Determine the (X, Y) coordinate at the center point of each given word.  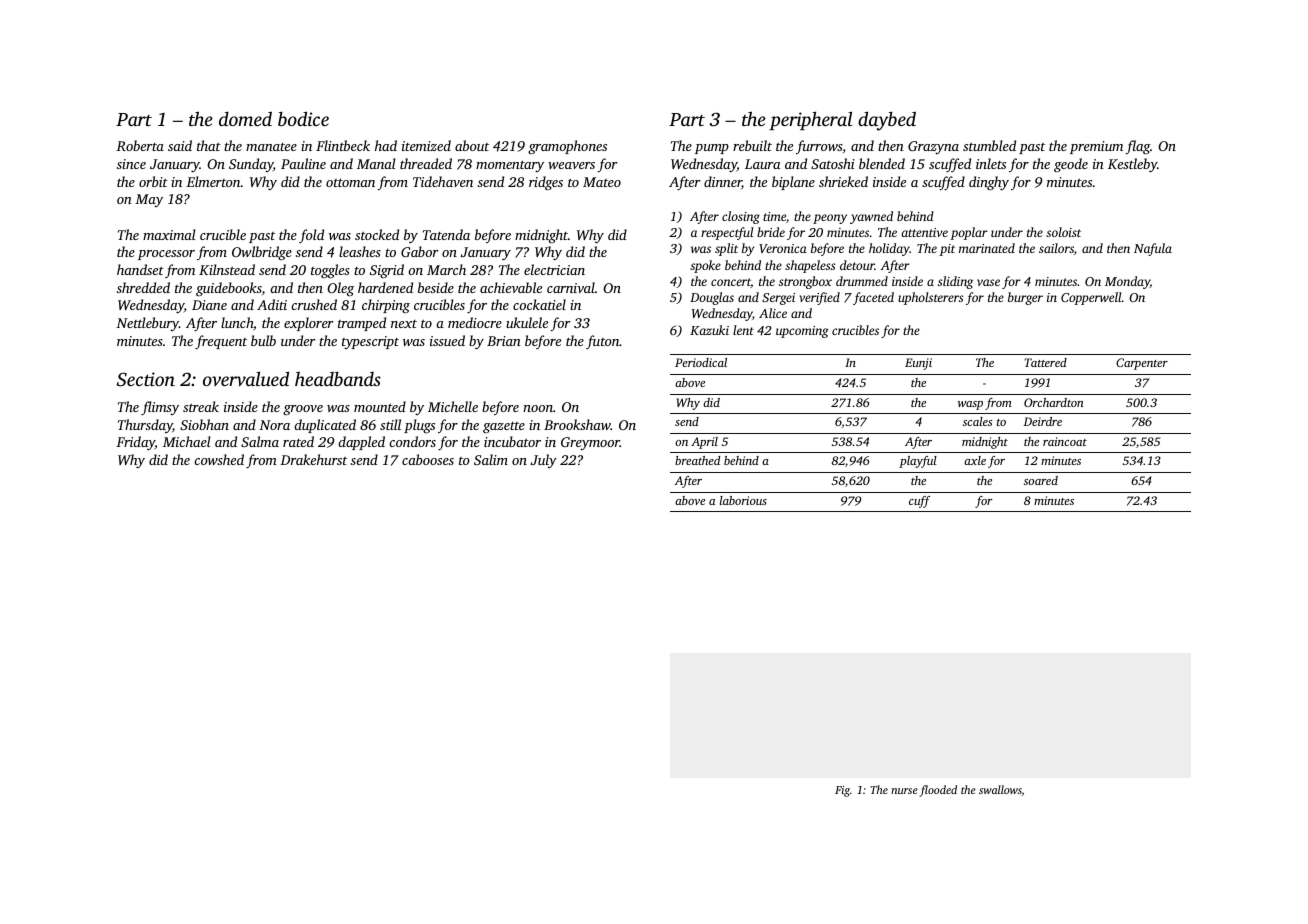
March (446, 269)
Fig (842, 791)
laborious (743, 500)
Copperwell (1091, 298)
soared (1041, 480)
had (386, 145)
